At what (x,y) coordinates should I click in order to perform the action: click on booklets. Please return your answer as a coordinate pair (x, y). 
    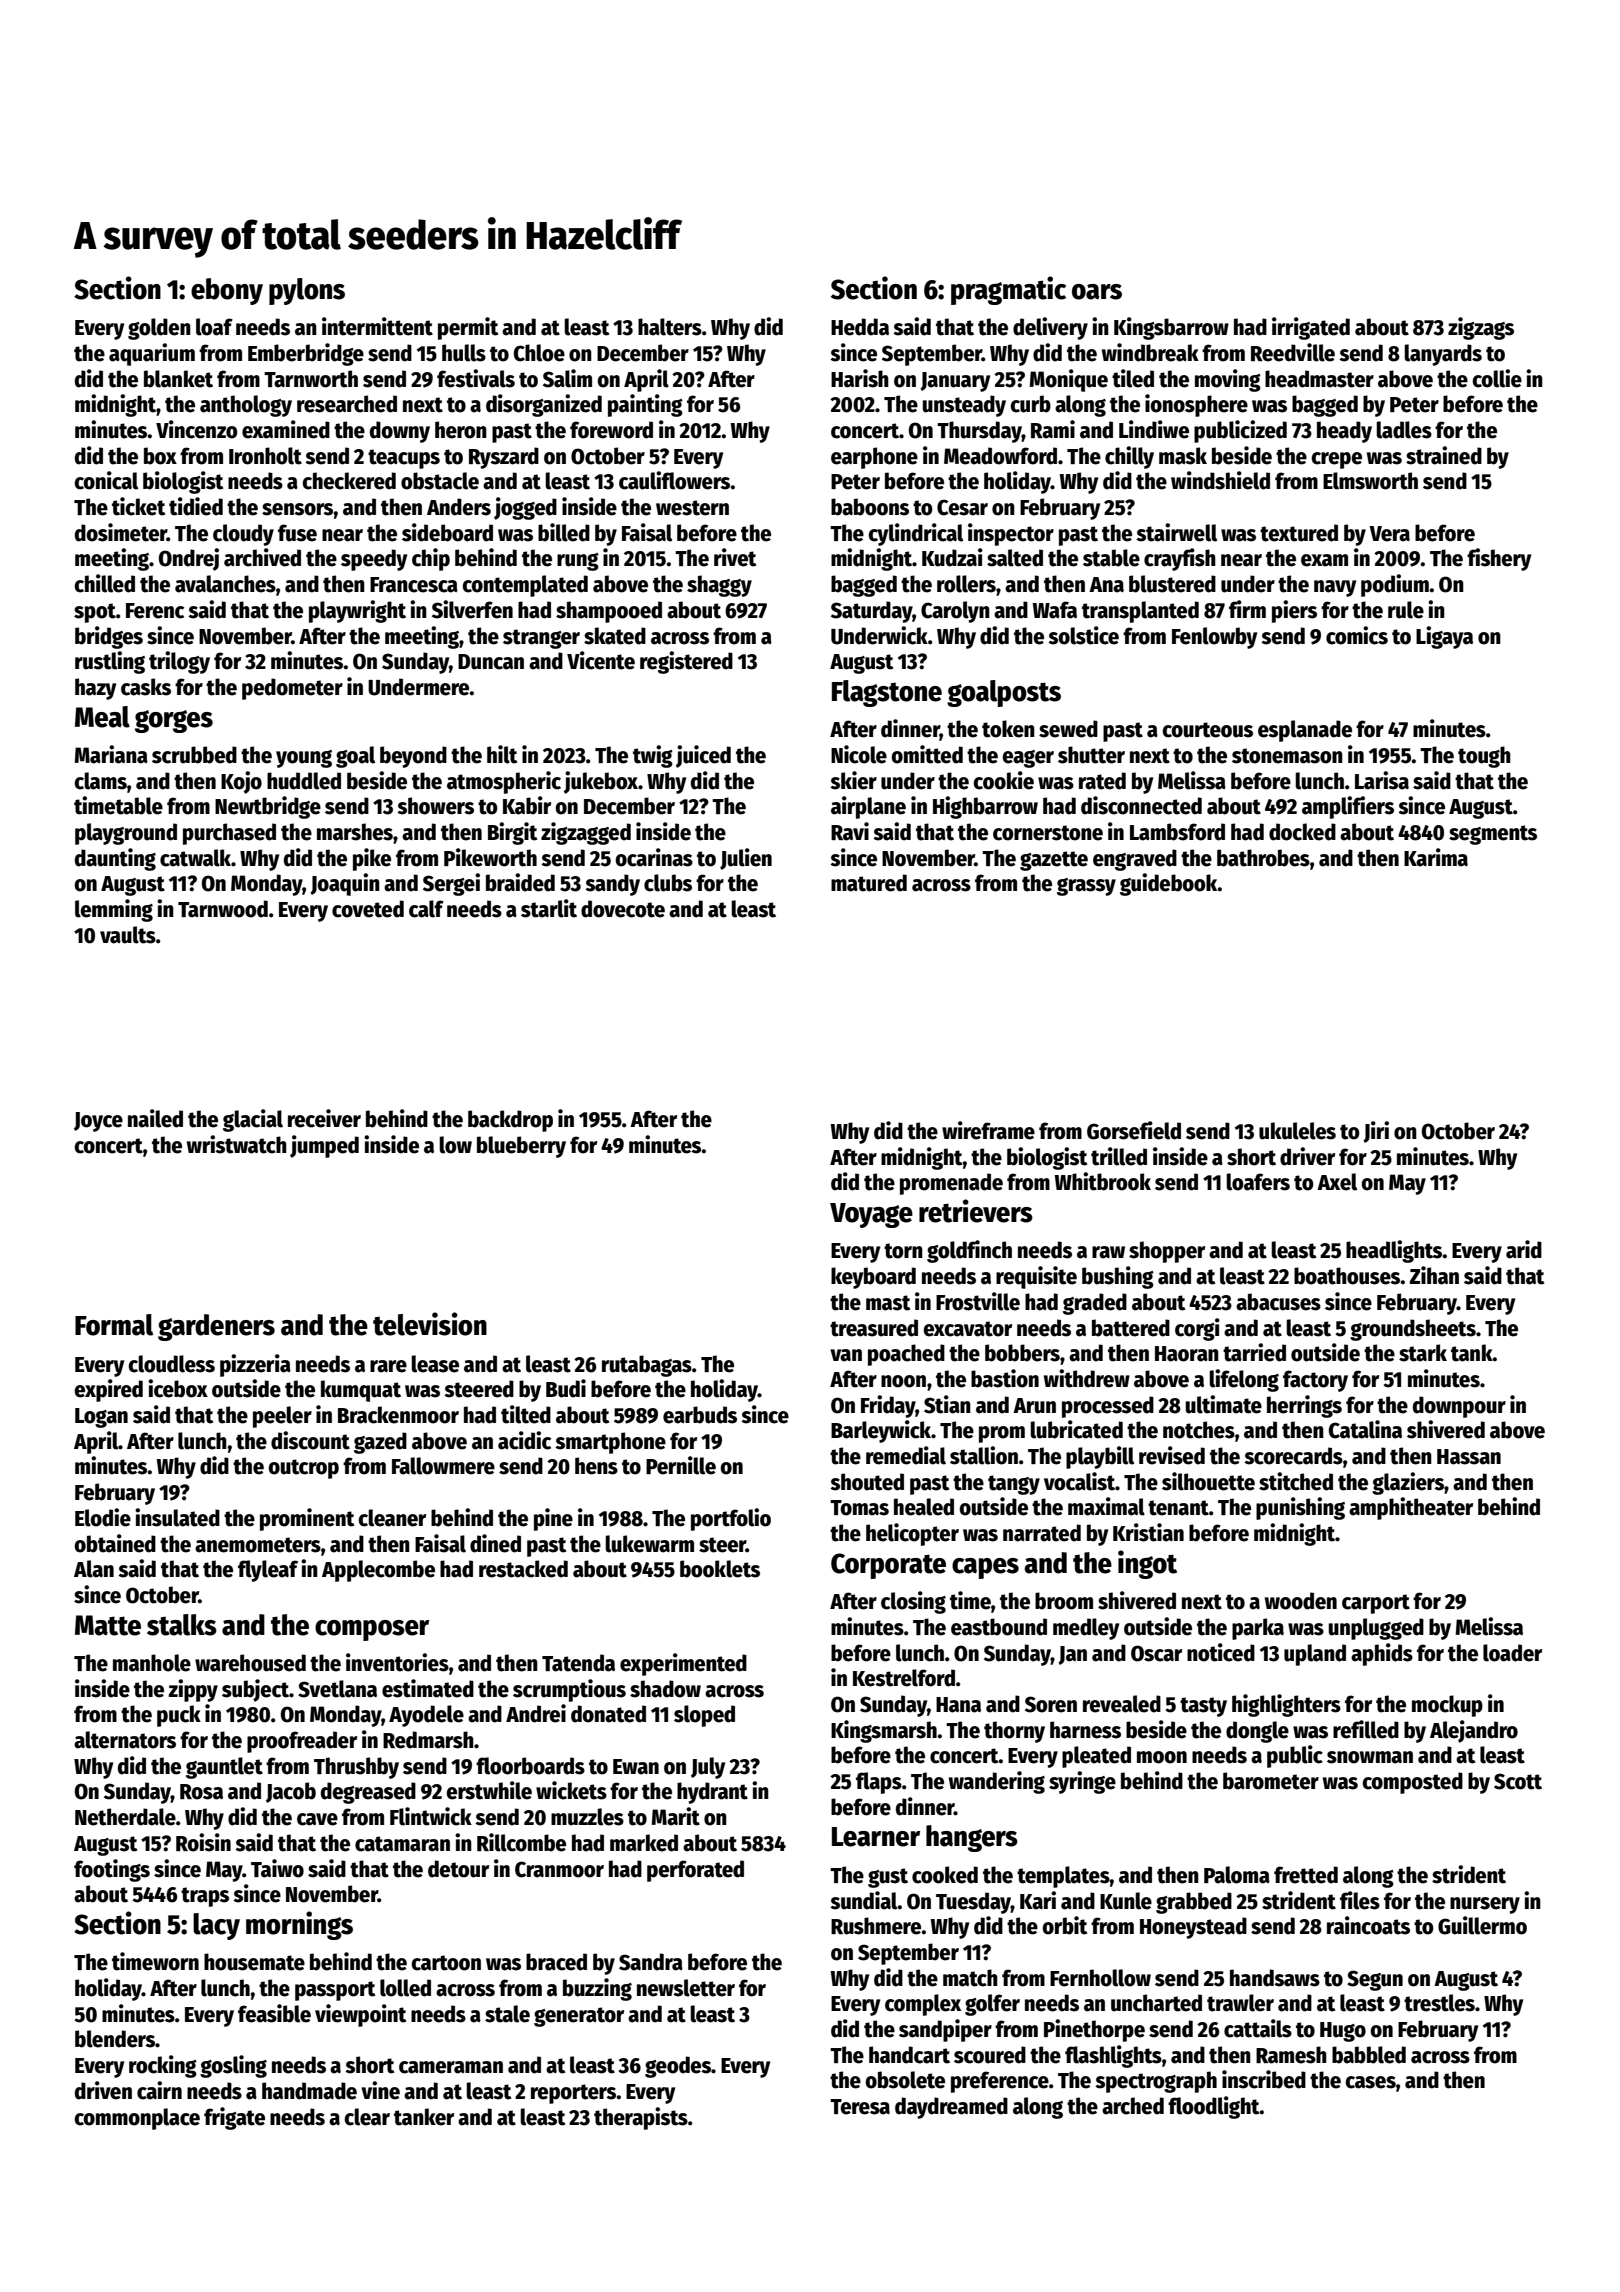
    Looking at the image, I should click on (720, 1569).
